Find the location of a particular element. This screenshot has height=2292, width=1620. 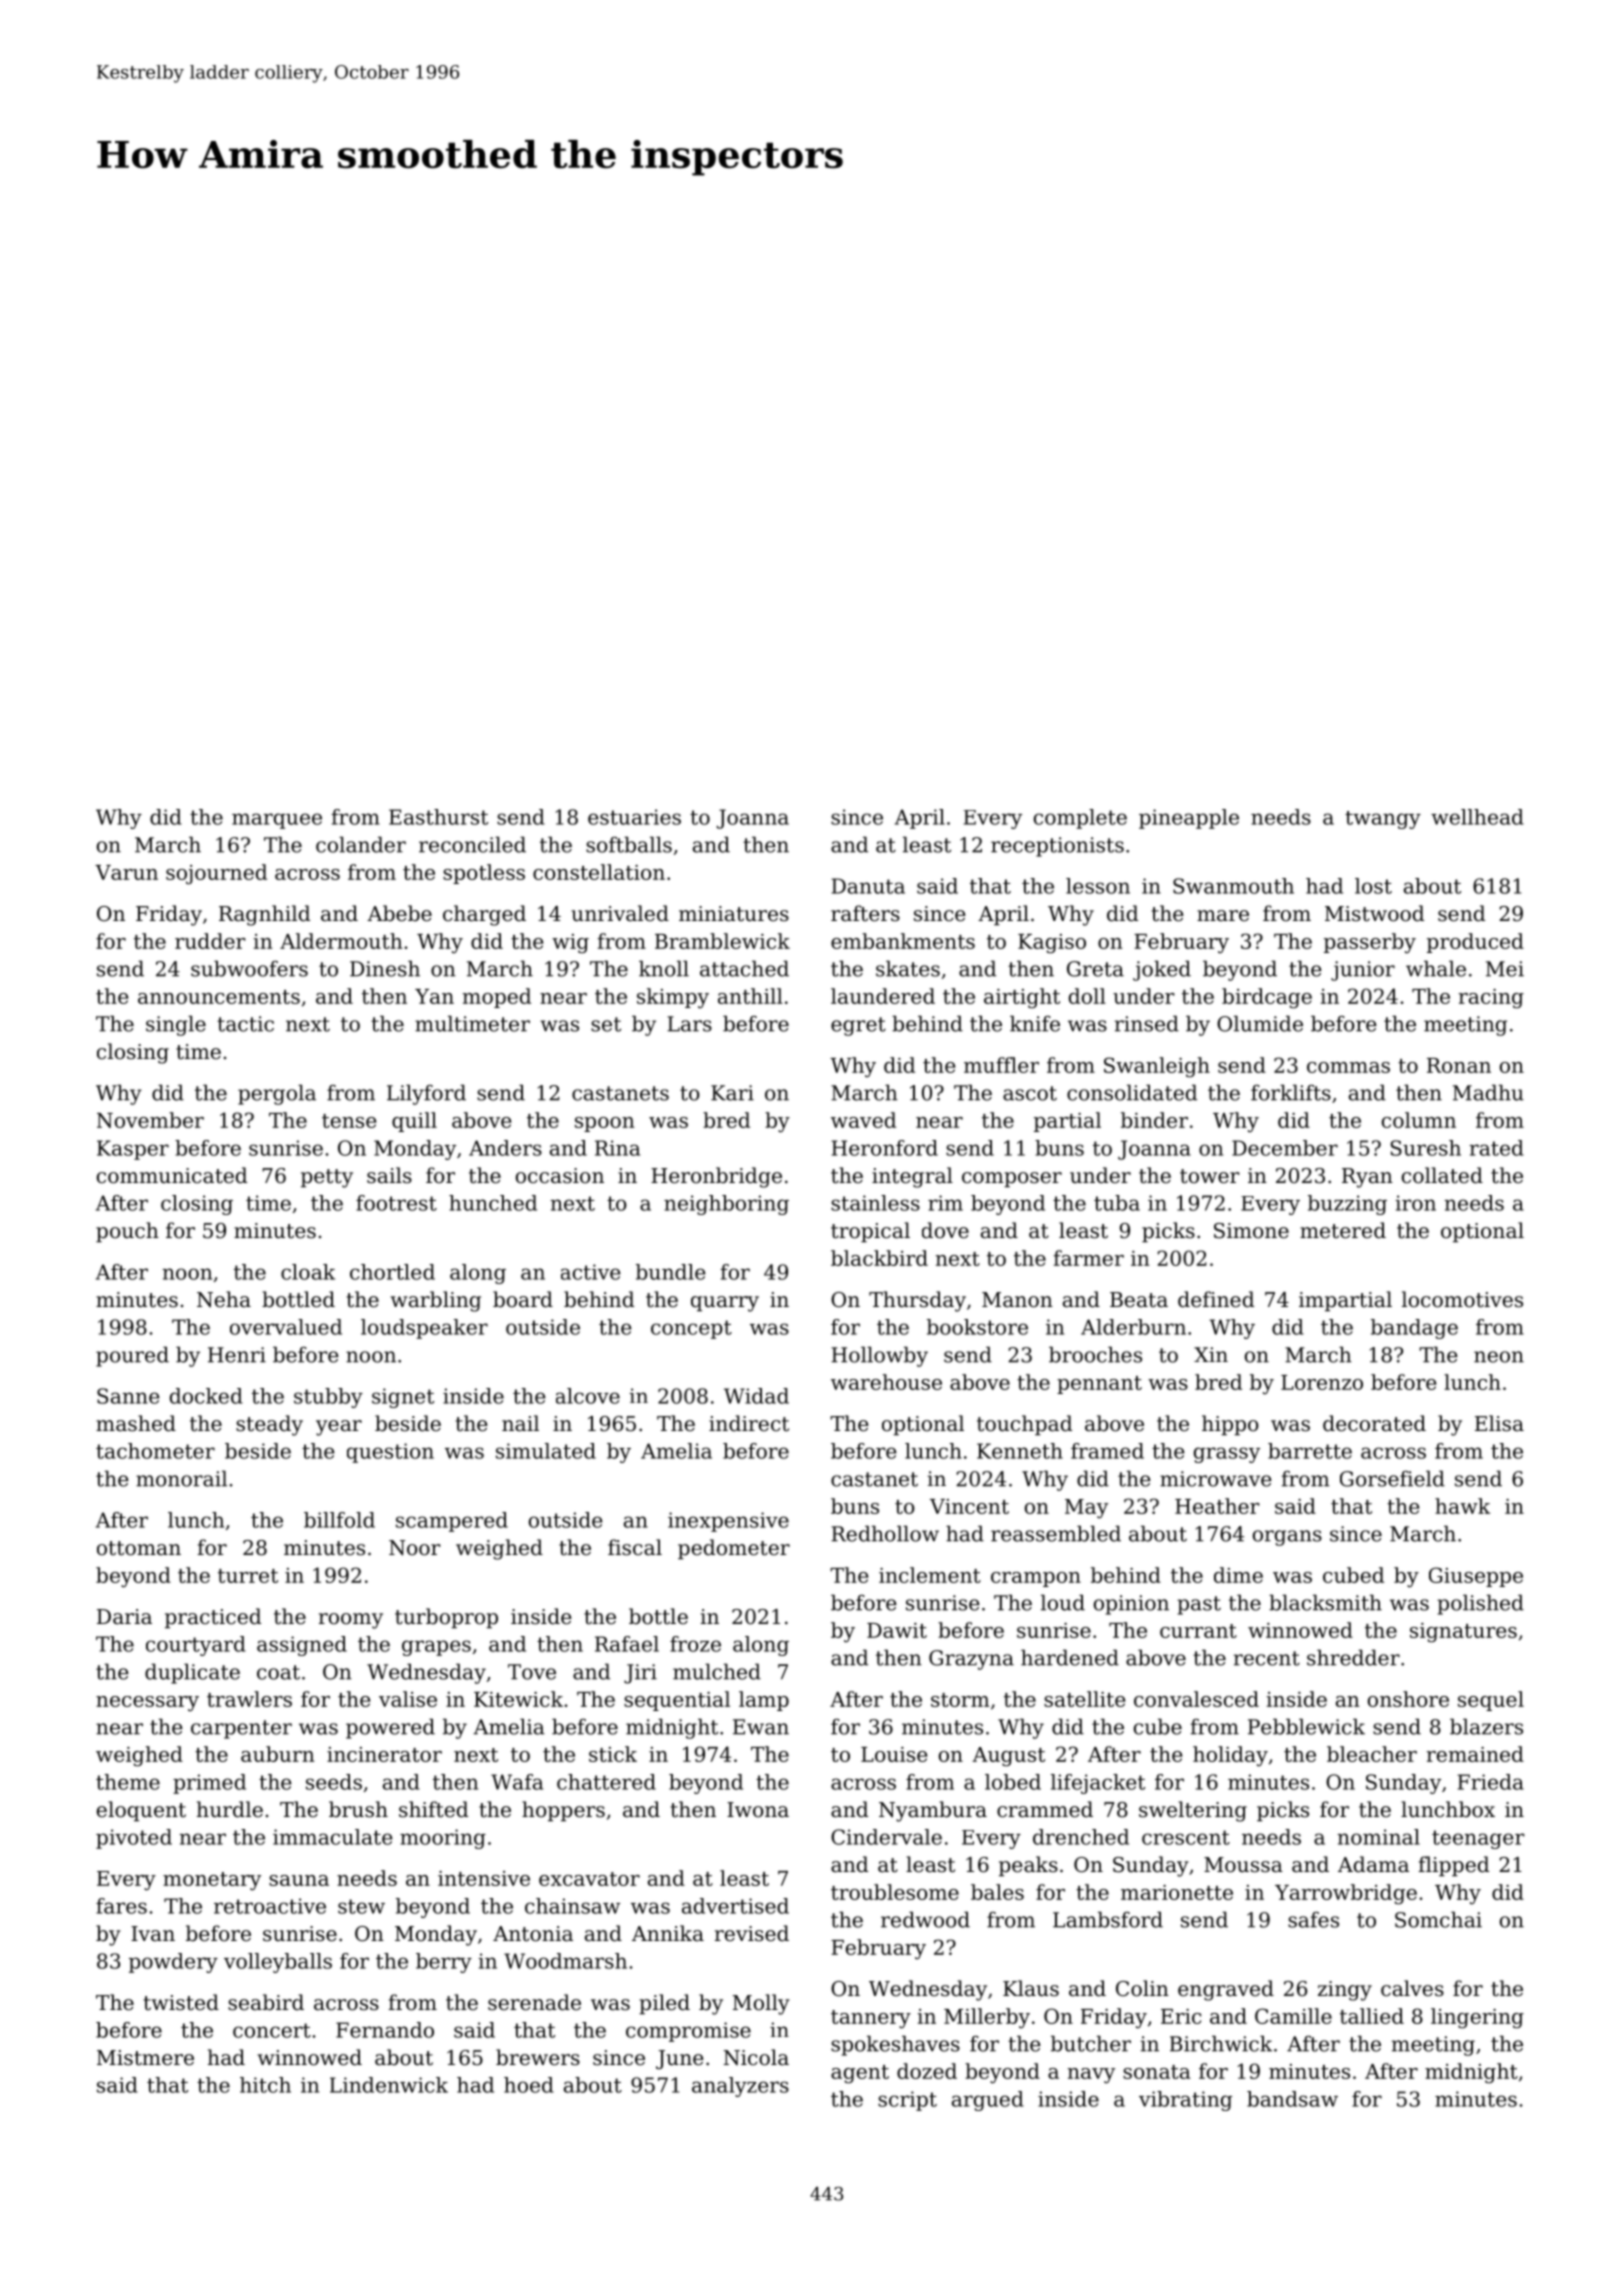

airtight is located at coordinates (1022, 998).
